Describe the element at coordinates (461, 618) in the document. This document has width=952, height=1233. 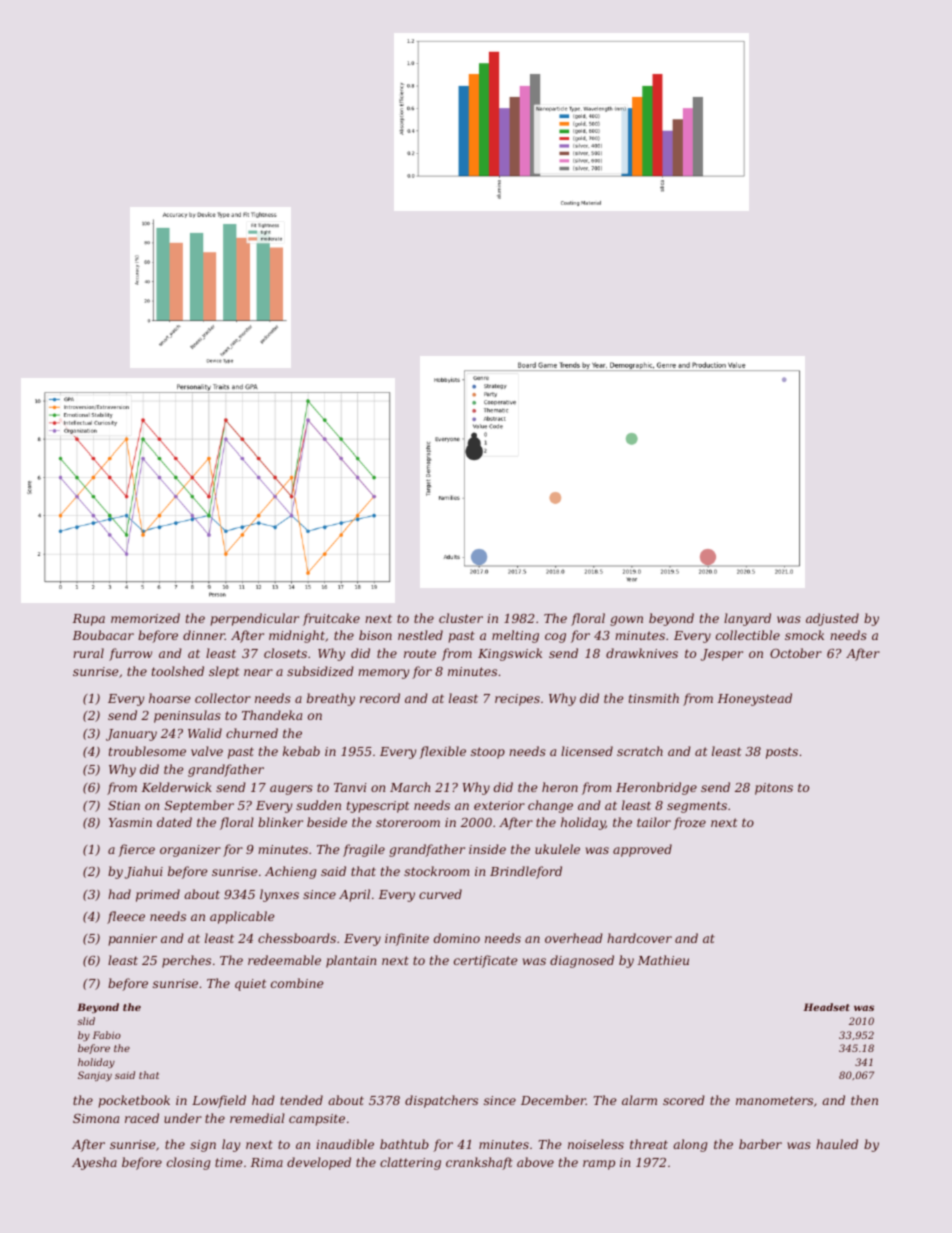
I see `cluster` at that location.
